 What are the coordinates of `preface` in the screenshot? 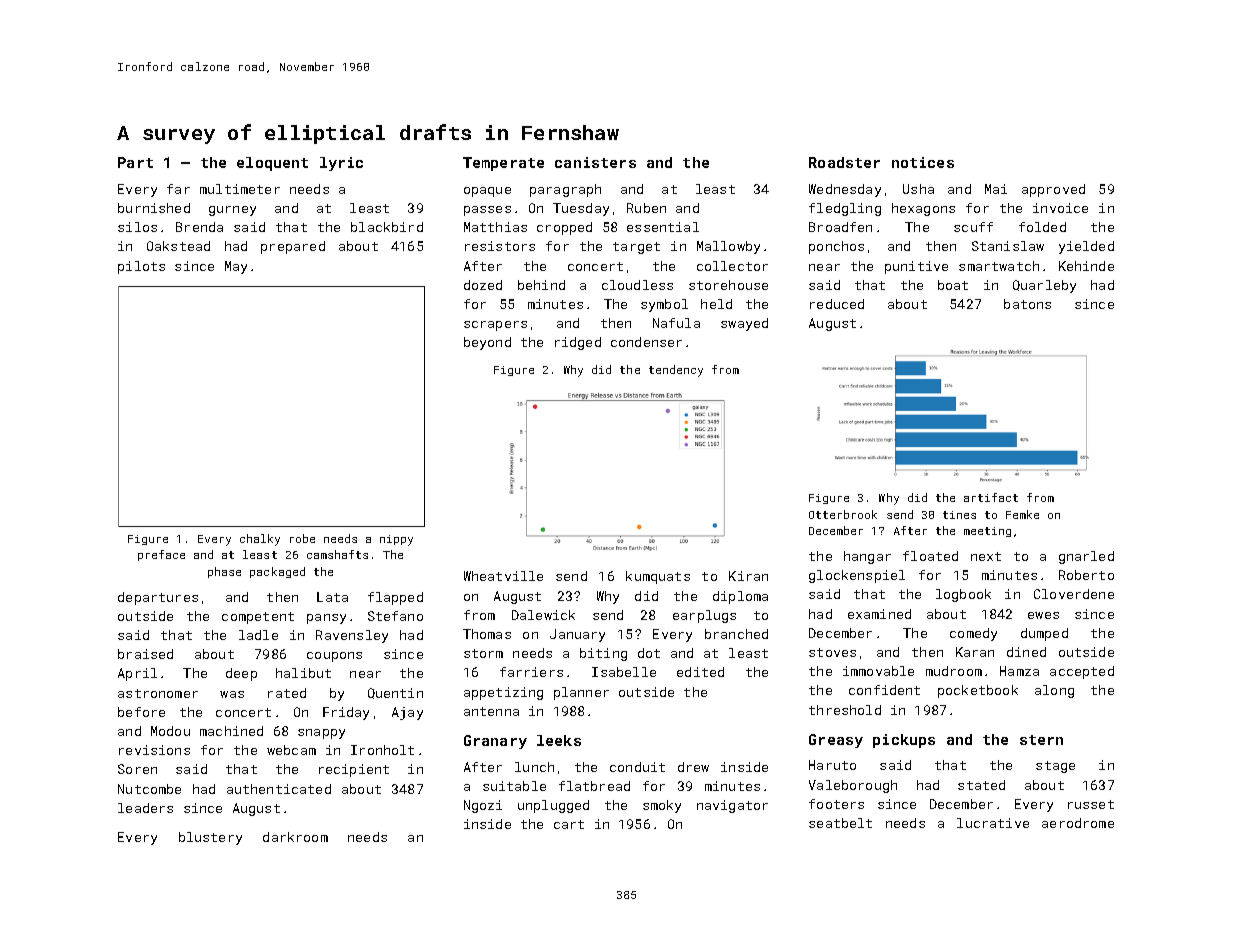 It's located at (161, 555).
